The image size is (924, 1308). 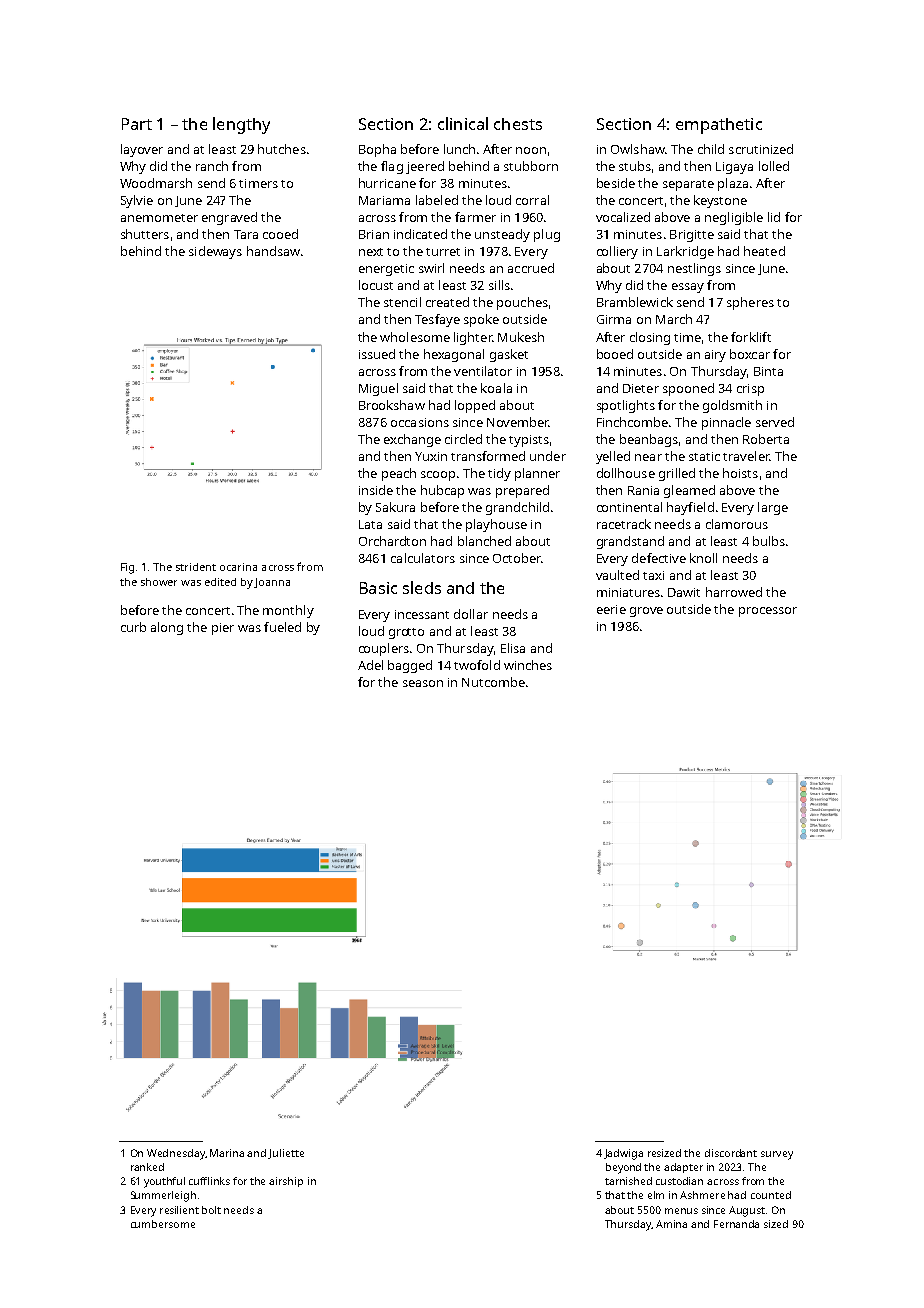 I want to click on Joanna, so click(x=272, y=583).
